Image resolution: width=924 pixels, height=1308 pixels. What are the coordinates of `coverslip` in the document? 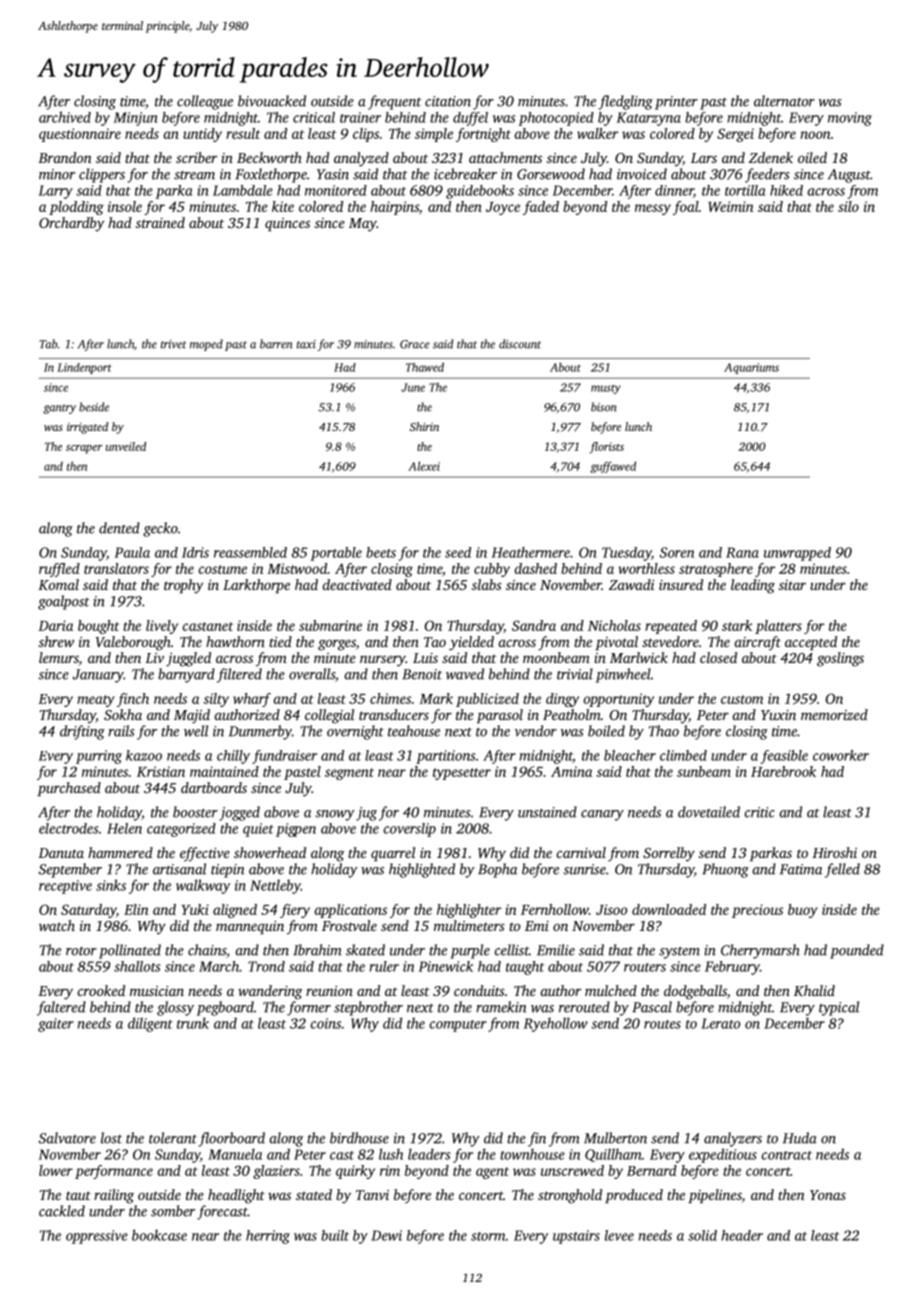 It's located at (410, 830).
